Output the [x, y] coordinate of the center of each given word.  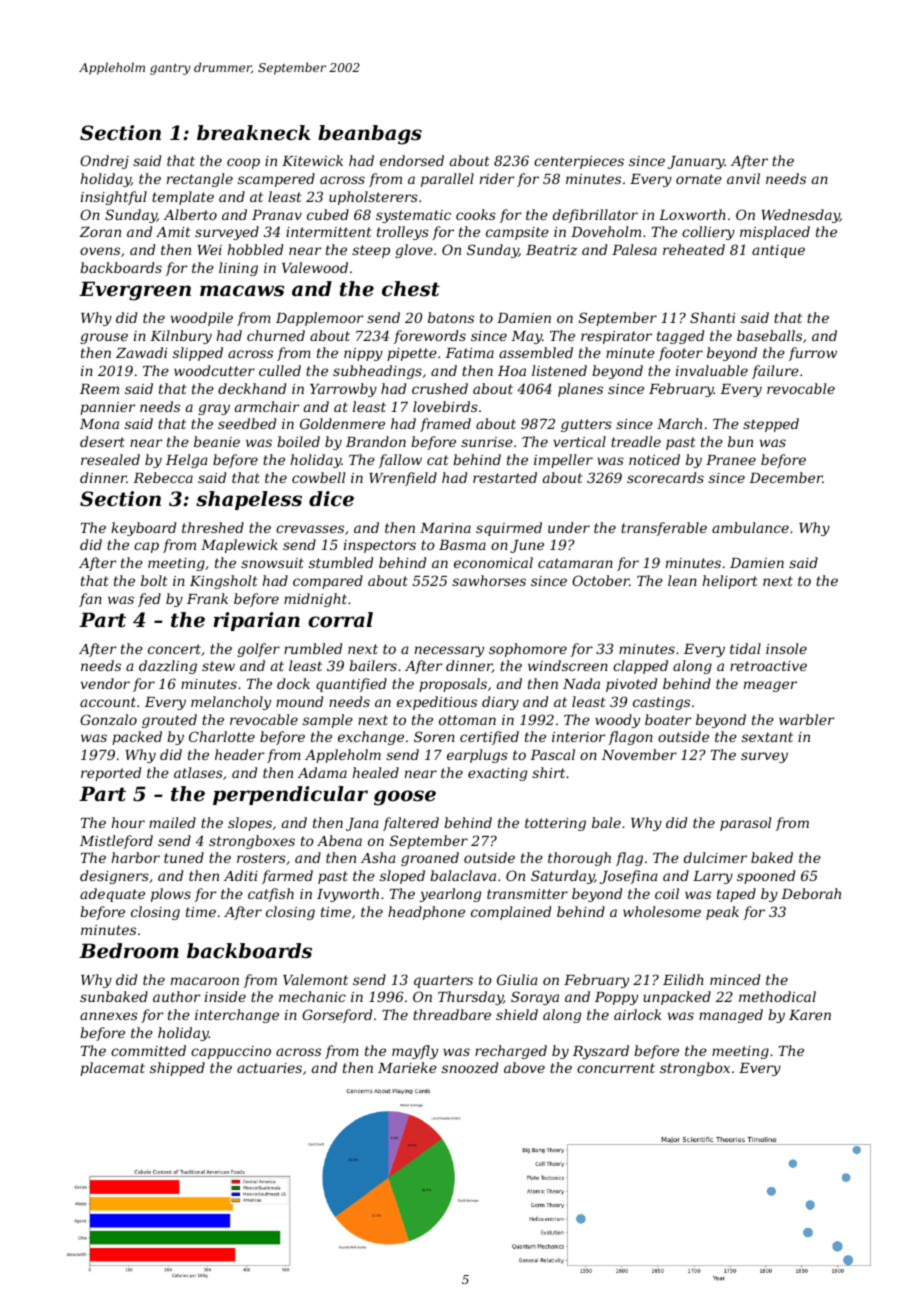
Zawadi [141, 352]
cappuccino [231, 1052]
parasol [745, 824]
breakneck [254, 133]
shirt [548, 772]
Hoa [512, 371]
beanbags [370, 135]
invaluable [712, 370]
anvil [743, 178]
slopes [250, 824]
